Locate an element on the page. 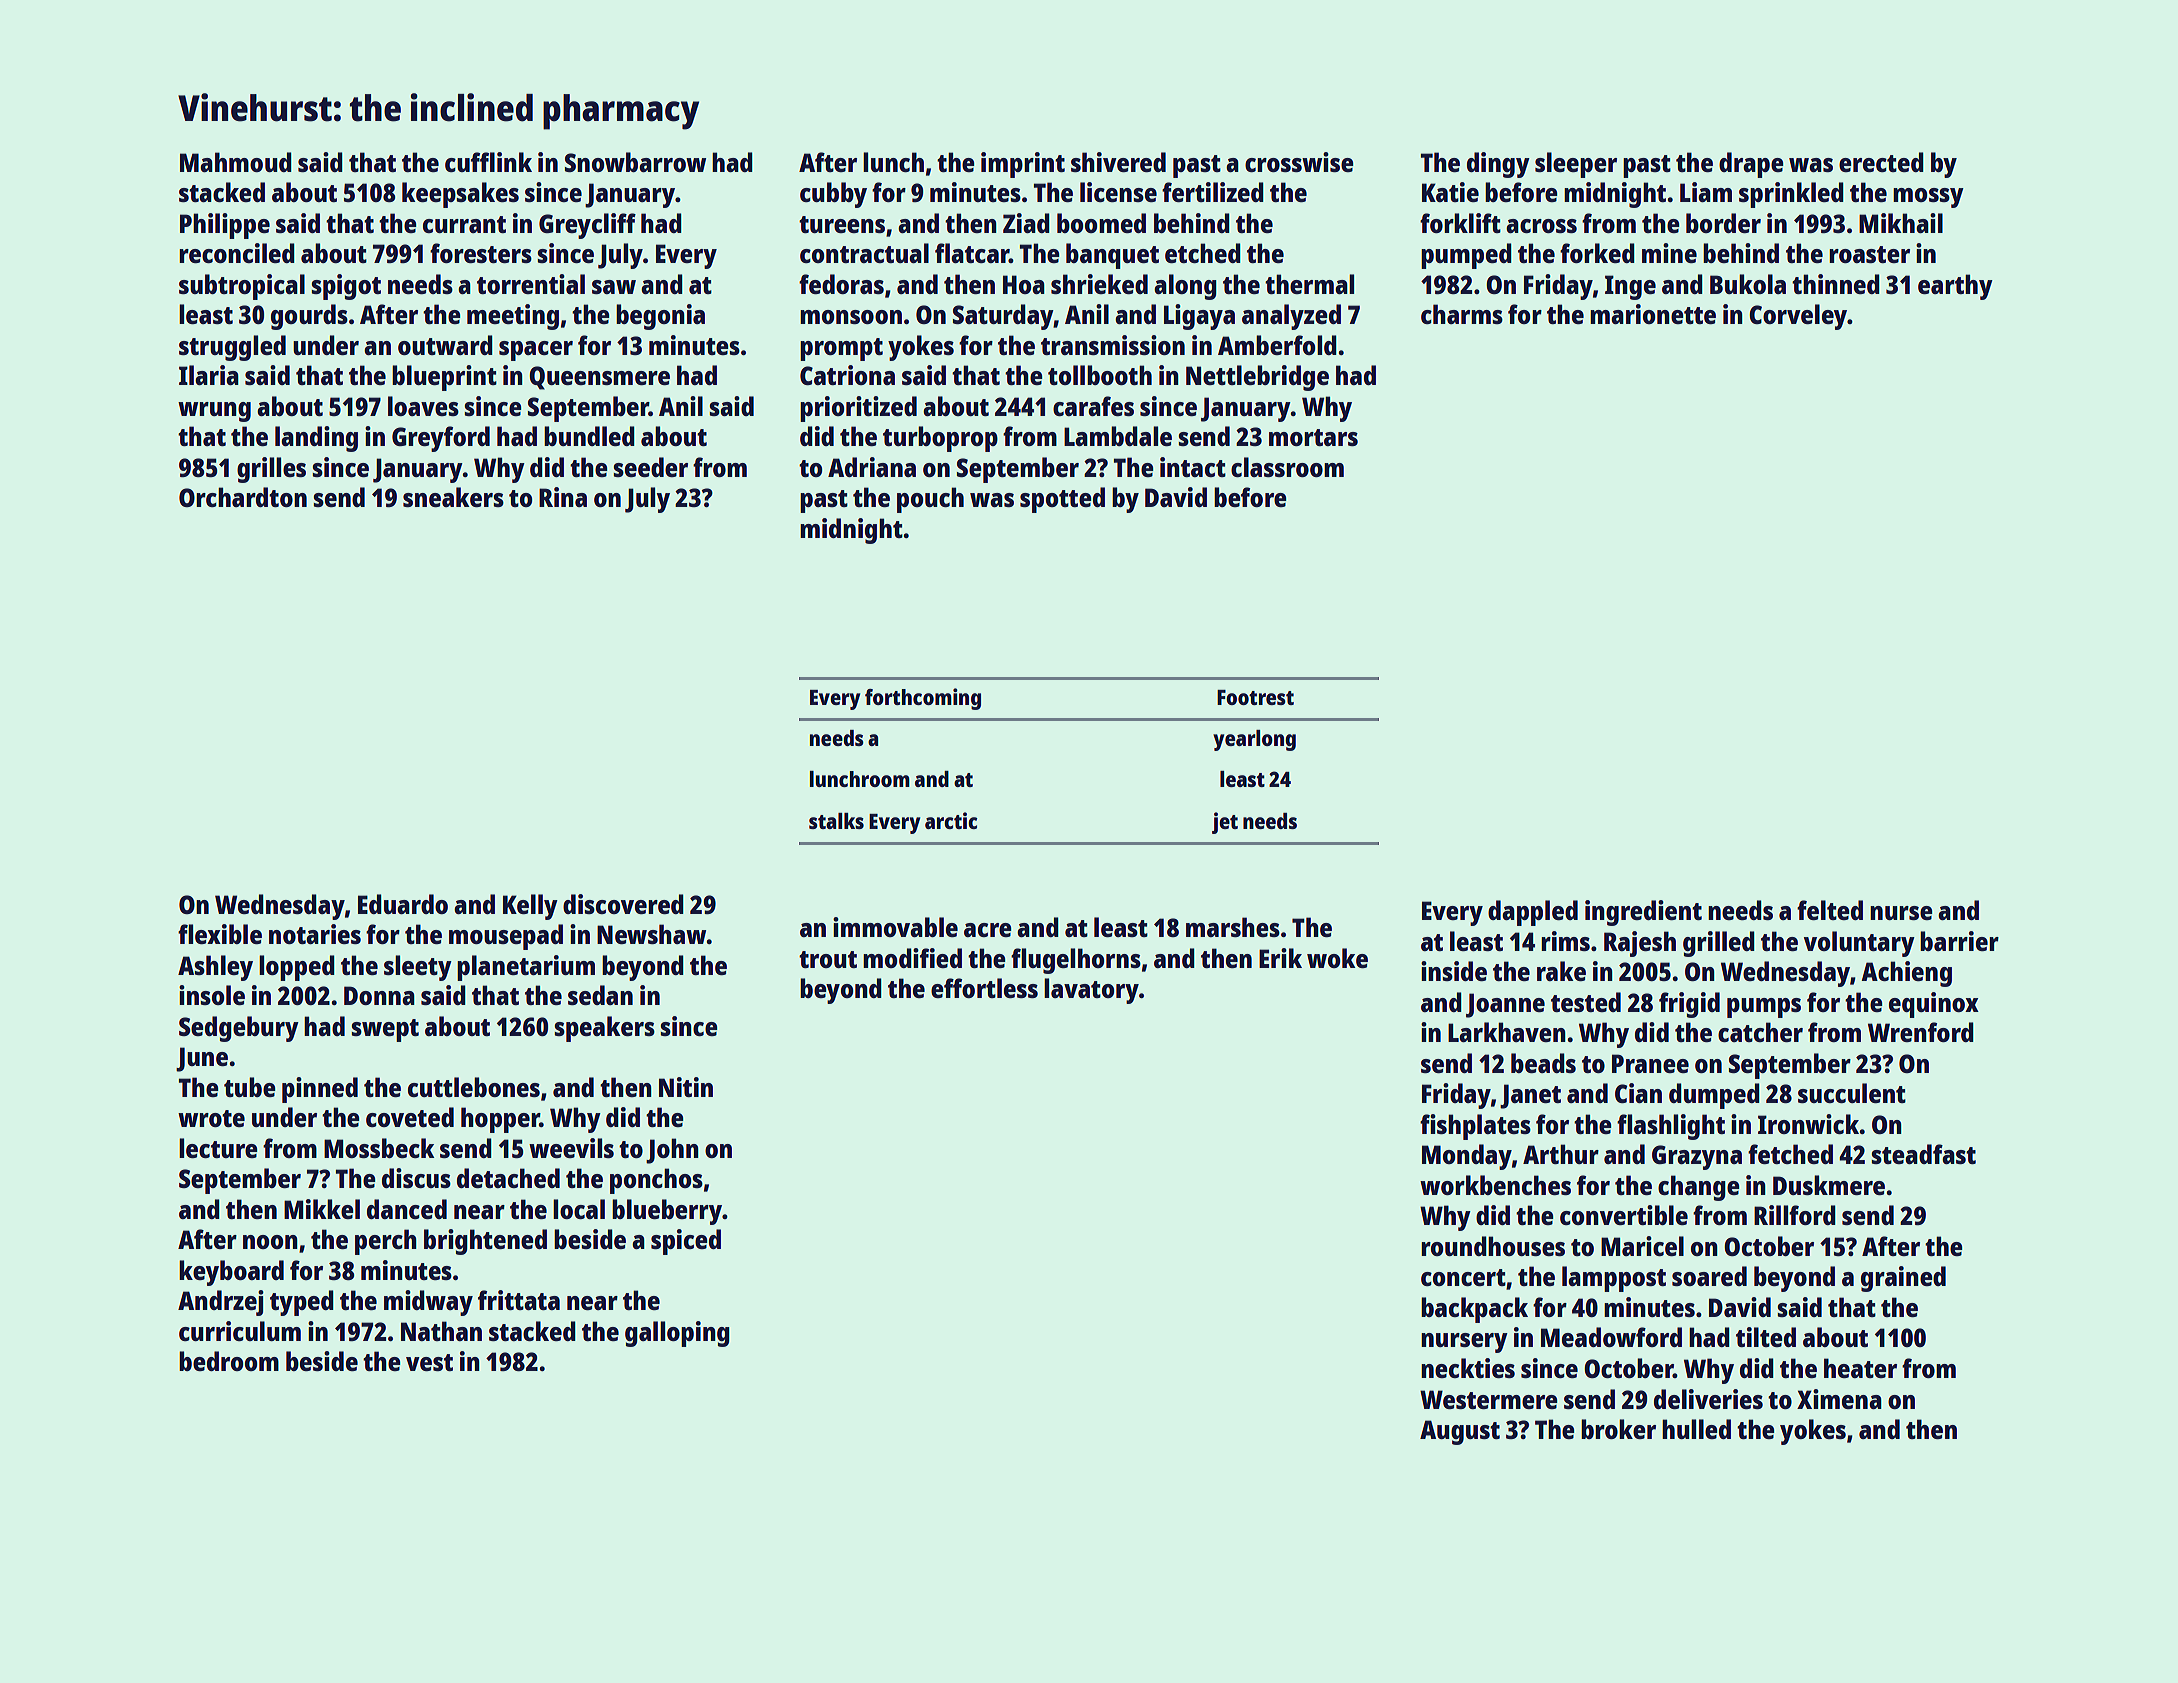 The width and height of the page is (2178, 1683). shivered is located at coordinates (1118, 162).
